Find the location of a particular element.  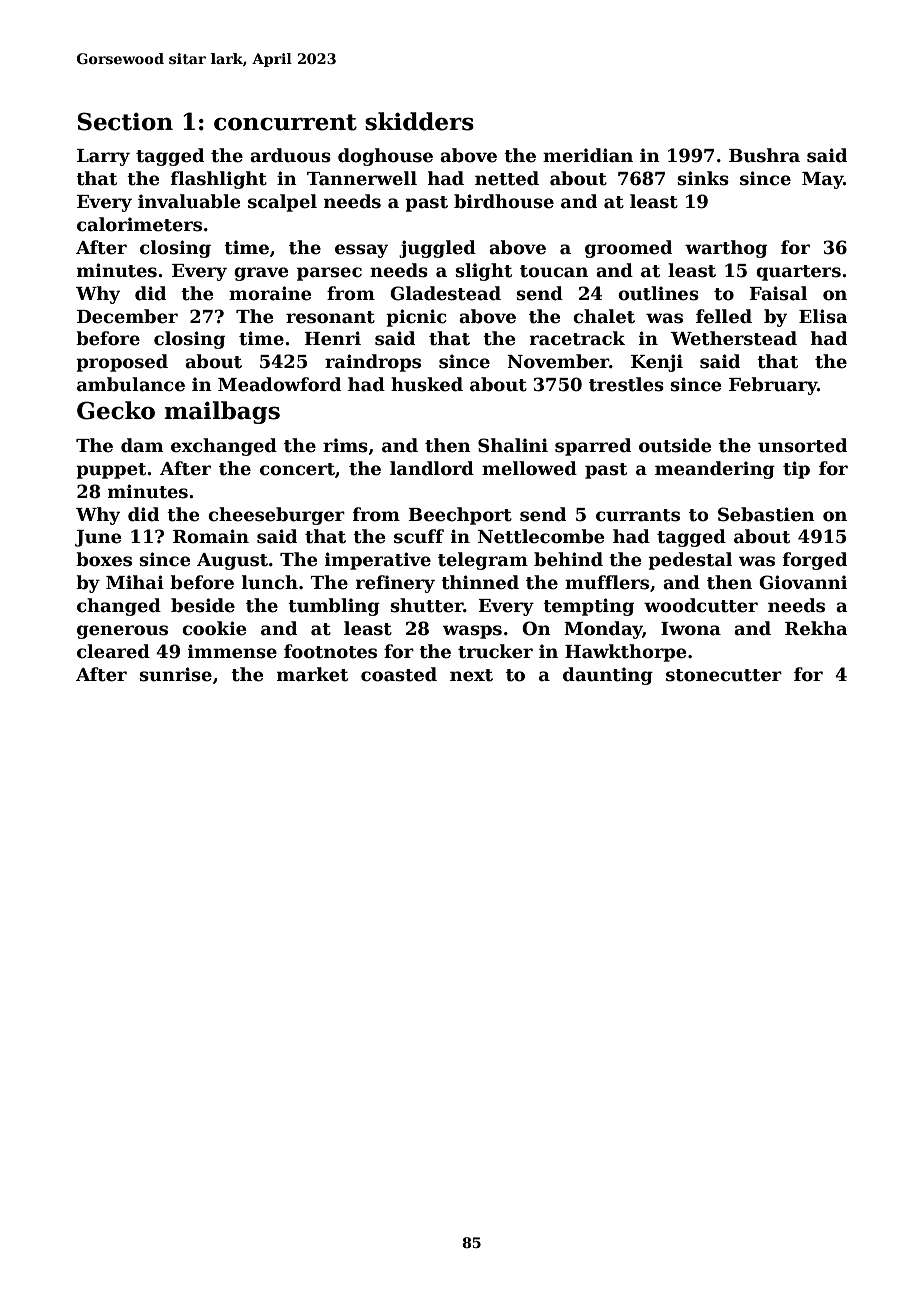

May is located at coordinates (822, 180).
